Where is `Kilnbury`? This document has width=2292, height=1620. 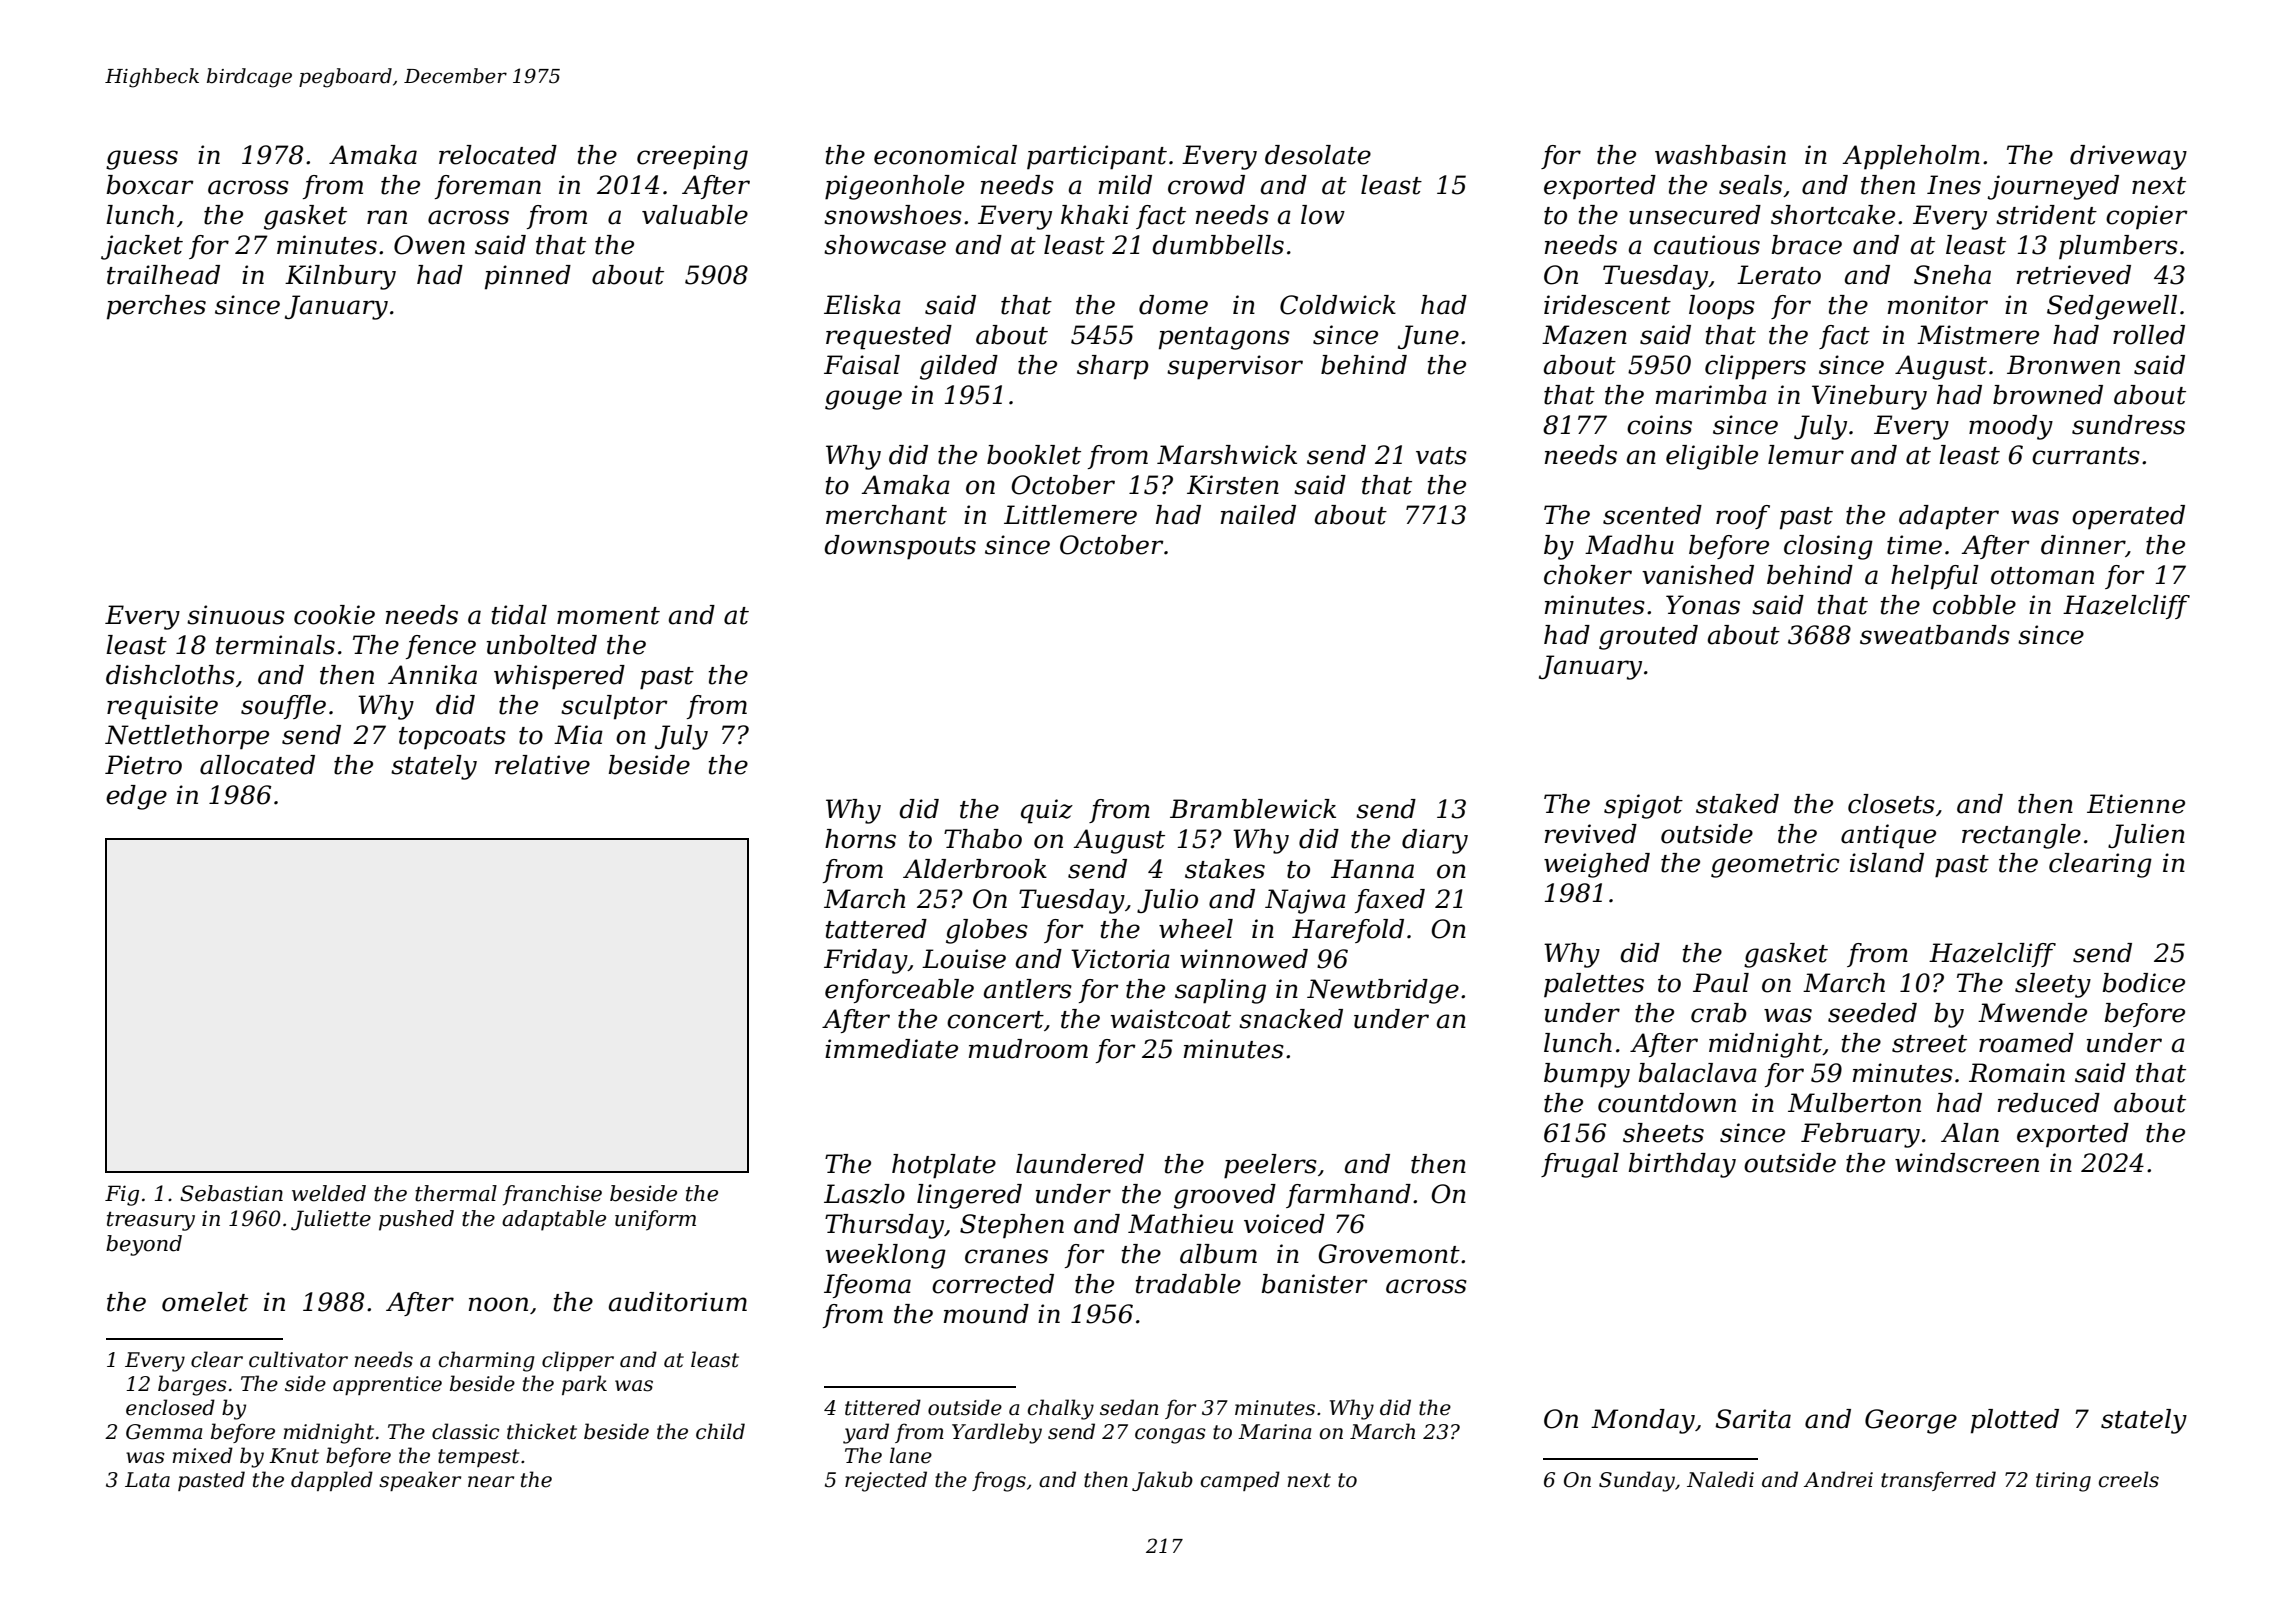
Kilnbury is located at coordinates (340, 277).
